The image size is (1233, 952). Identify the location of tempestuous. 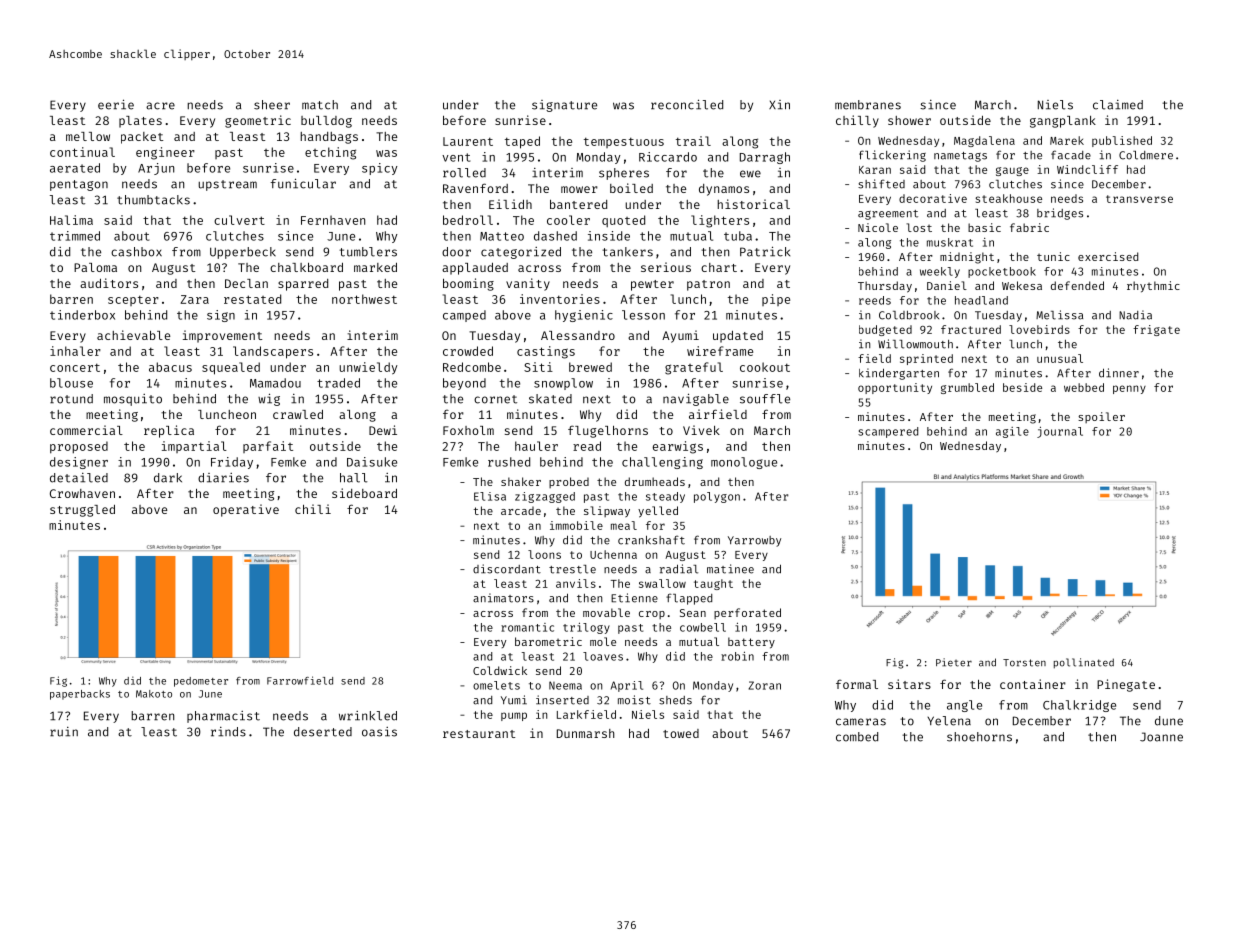
(624, 143).
